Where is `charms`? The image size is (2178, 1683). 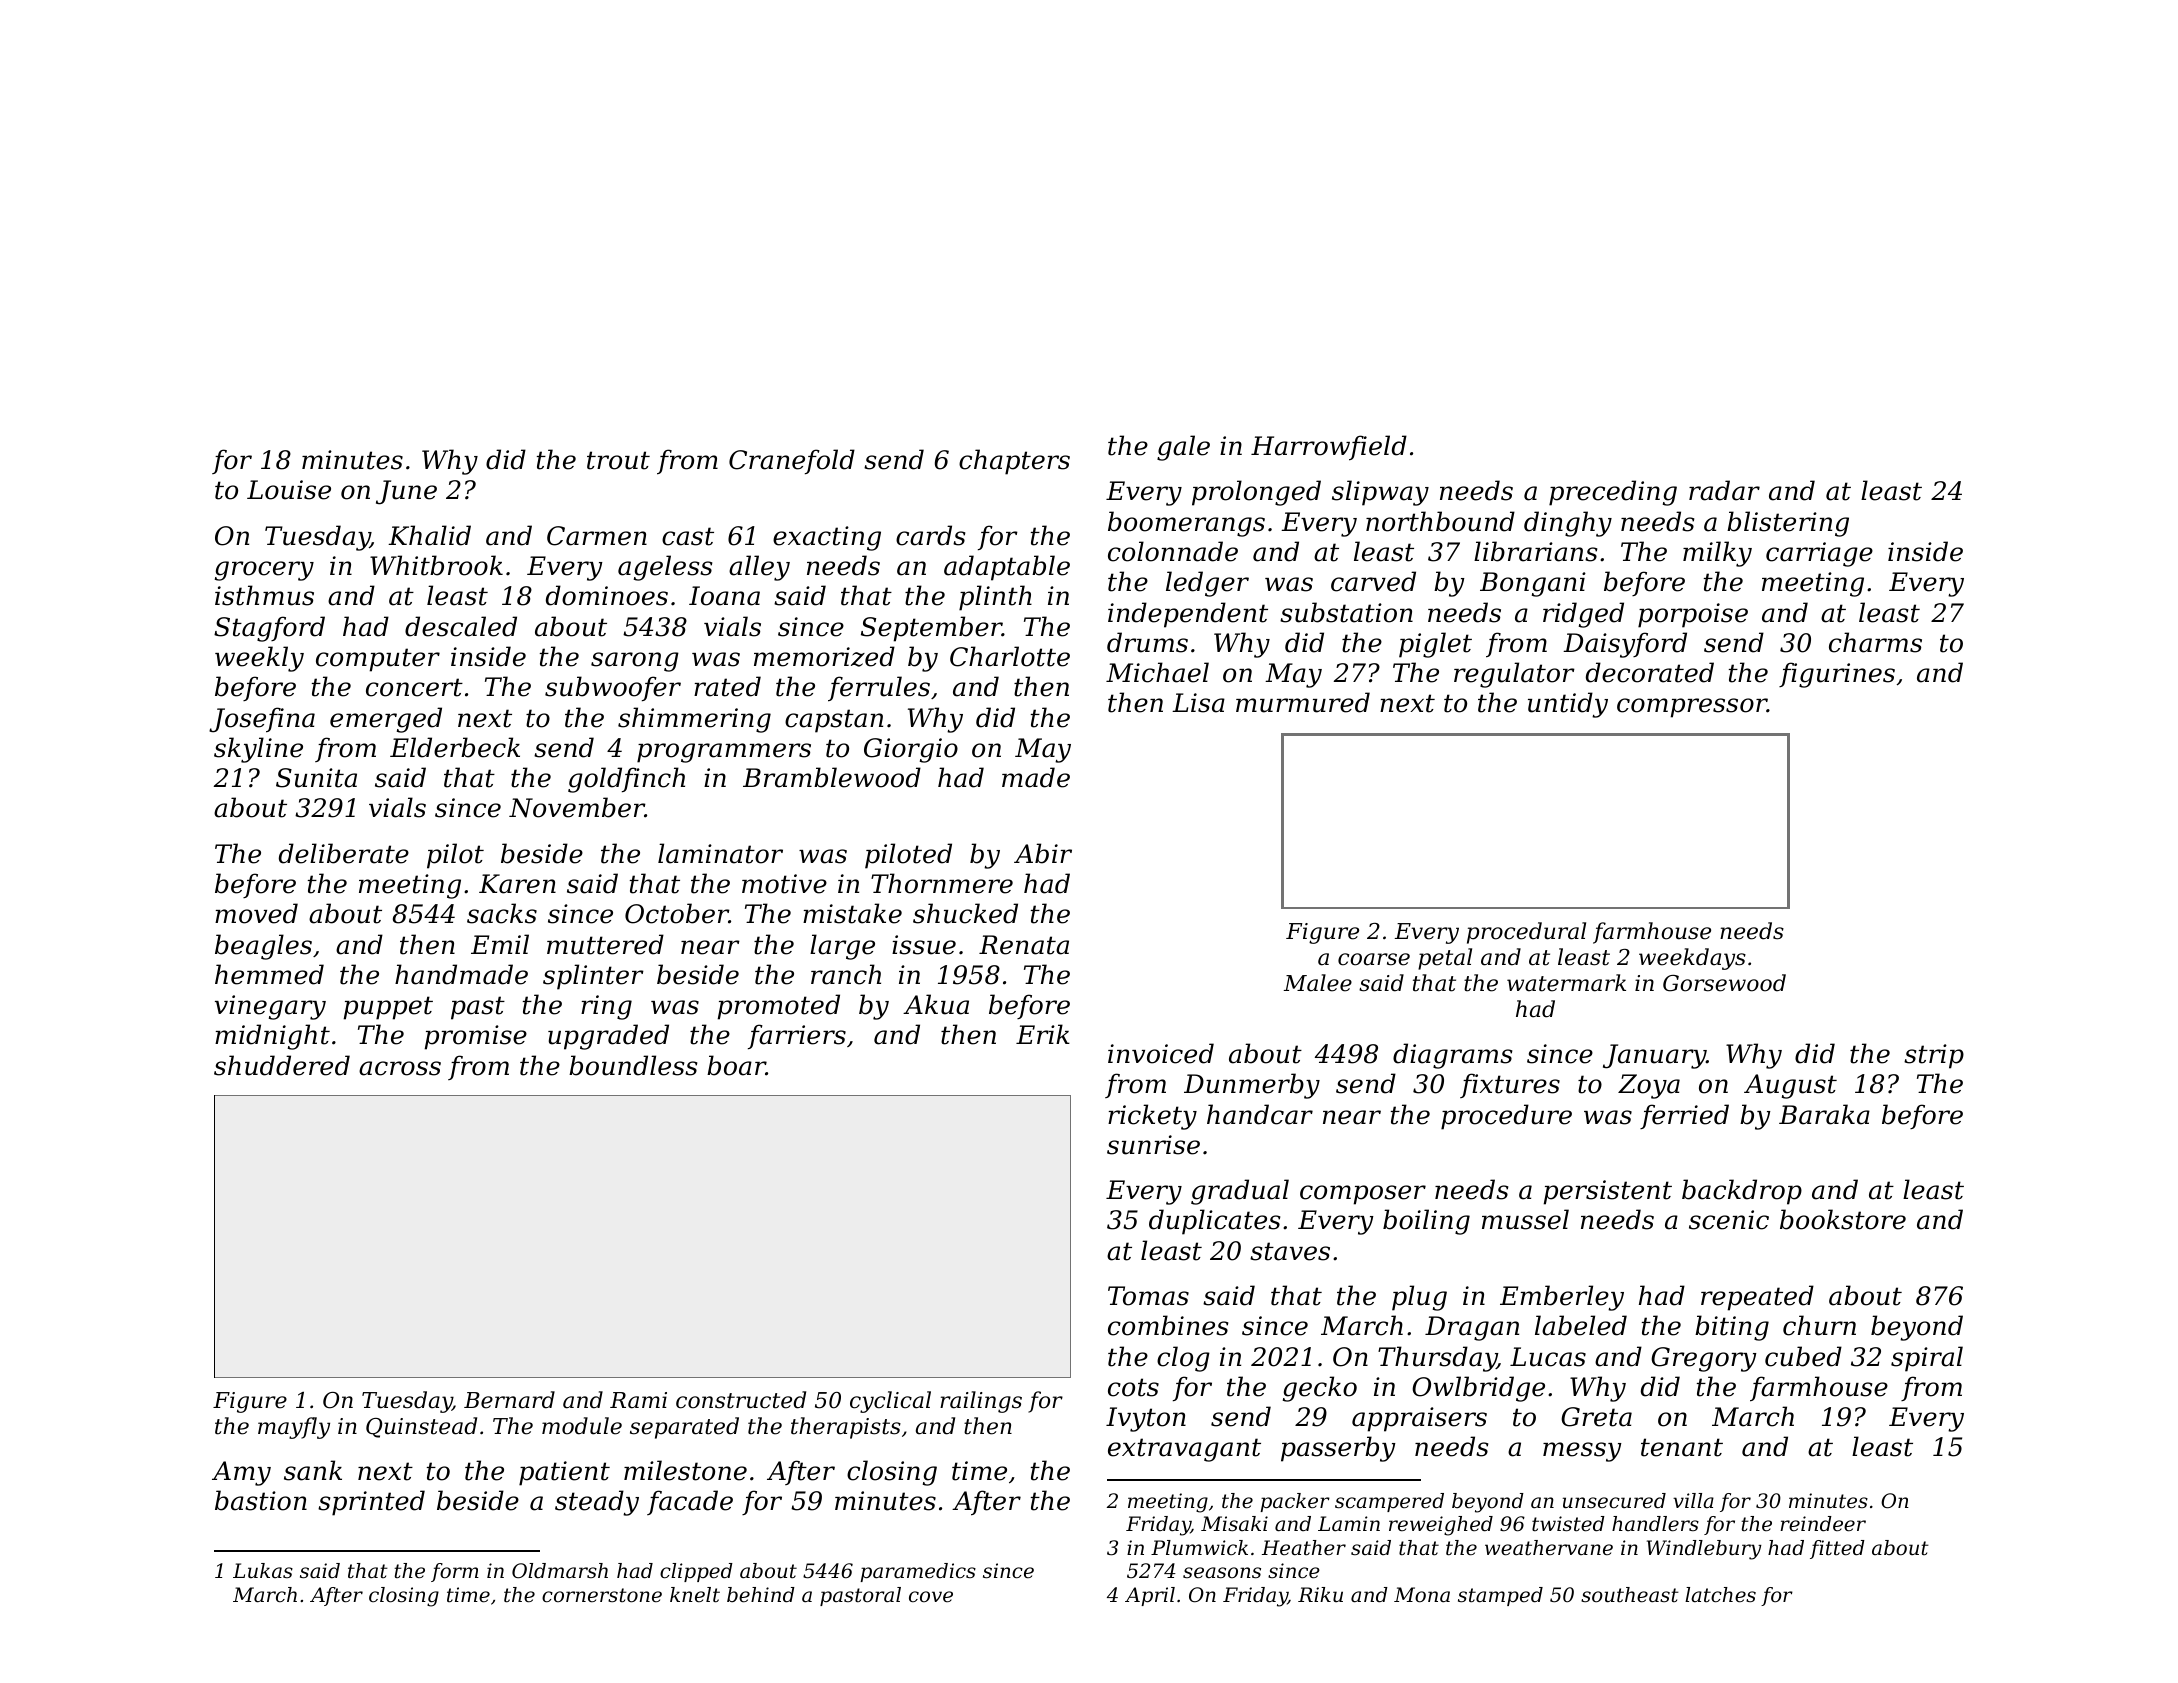 charms is located at coordinates (1875, 642).
